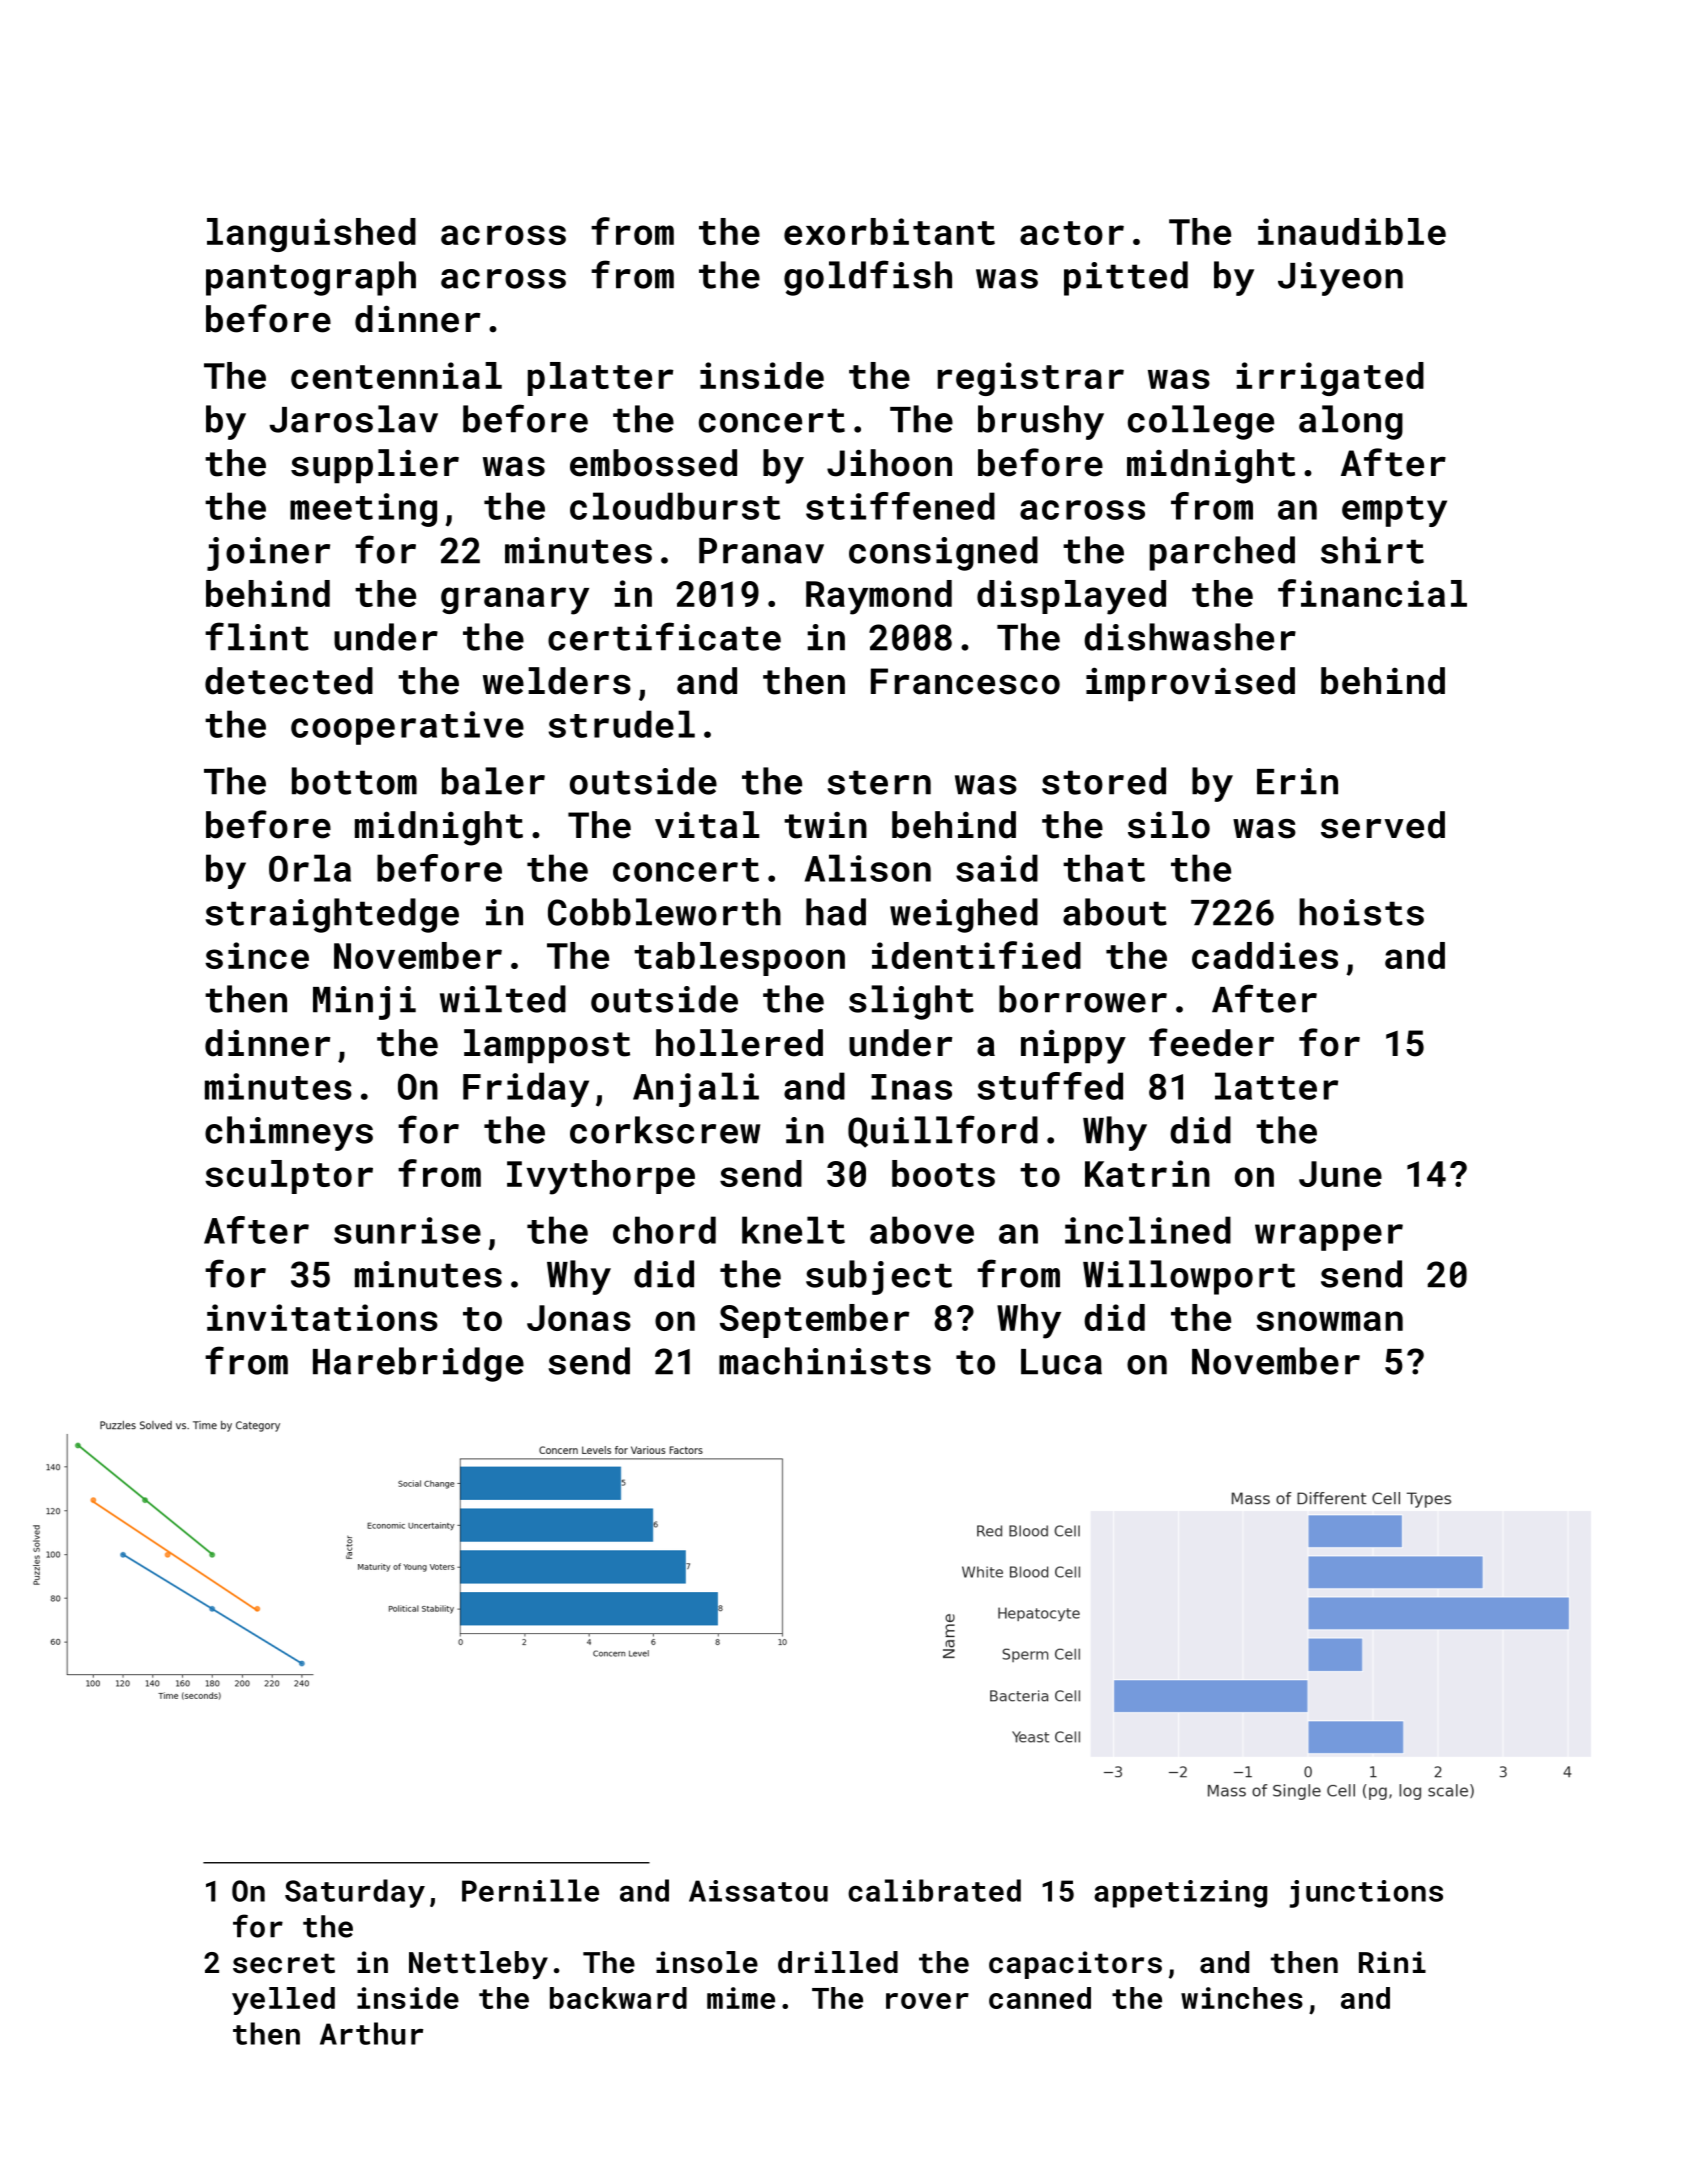 Image resolution: width=1683 pixels, height=2178 pixels. What do you see at coordinates (396, 375) in the document?
I see `centennial` at bounding box center [396, 375].
